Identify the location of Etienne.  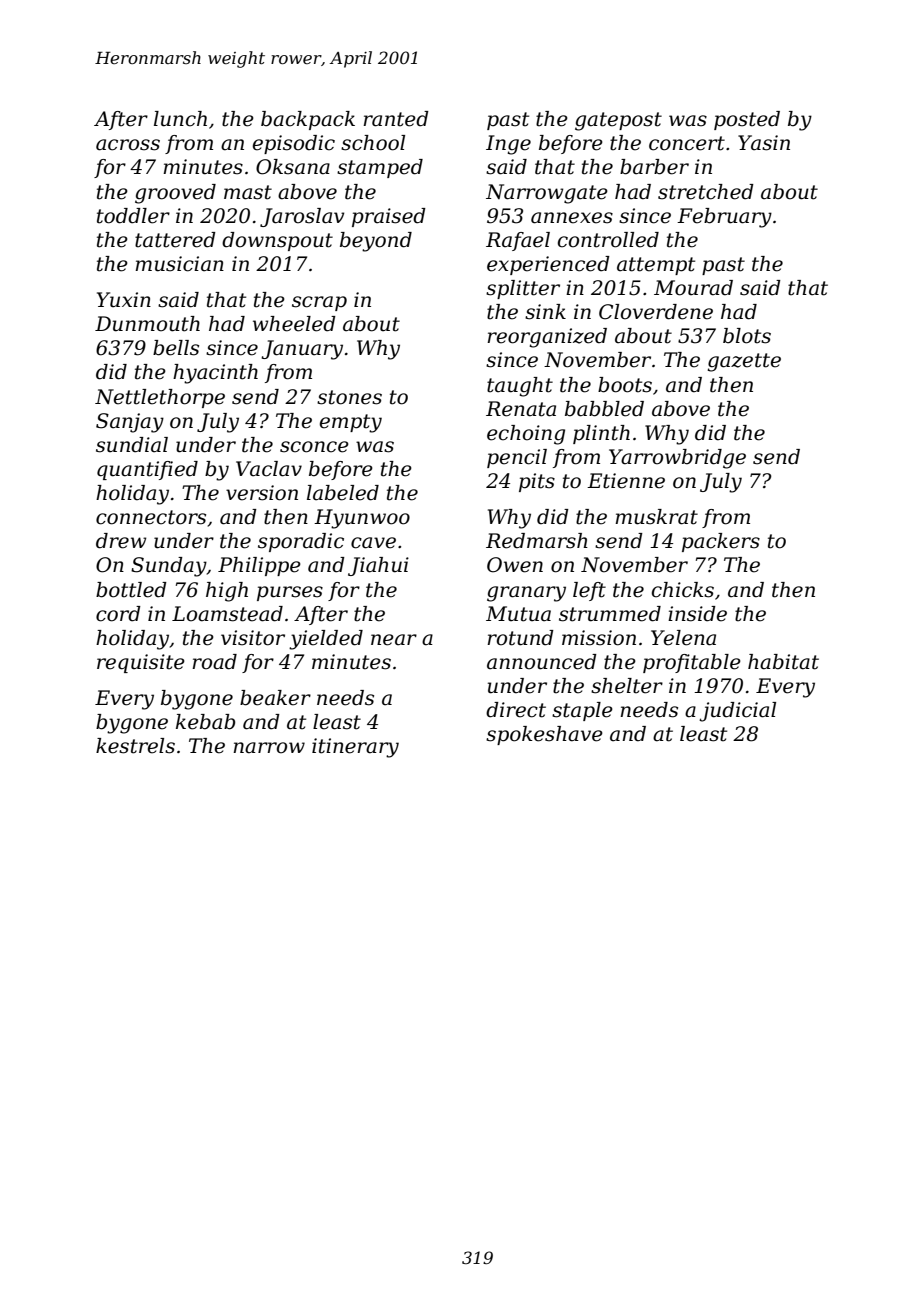
(626, 481).
